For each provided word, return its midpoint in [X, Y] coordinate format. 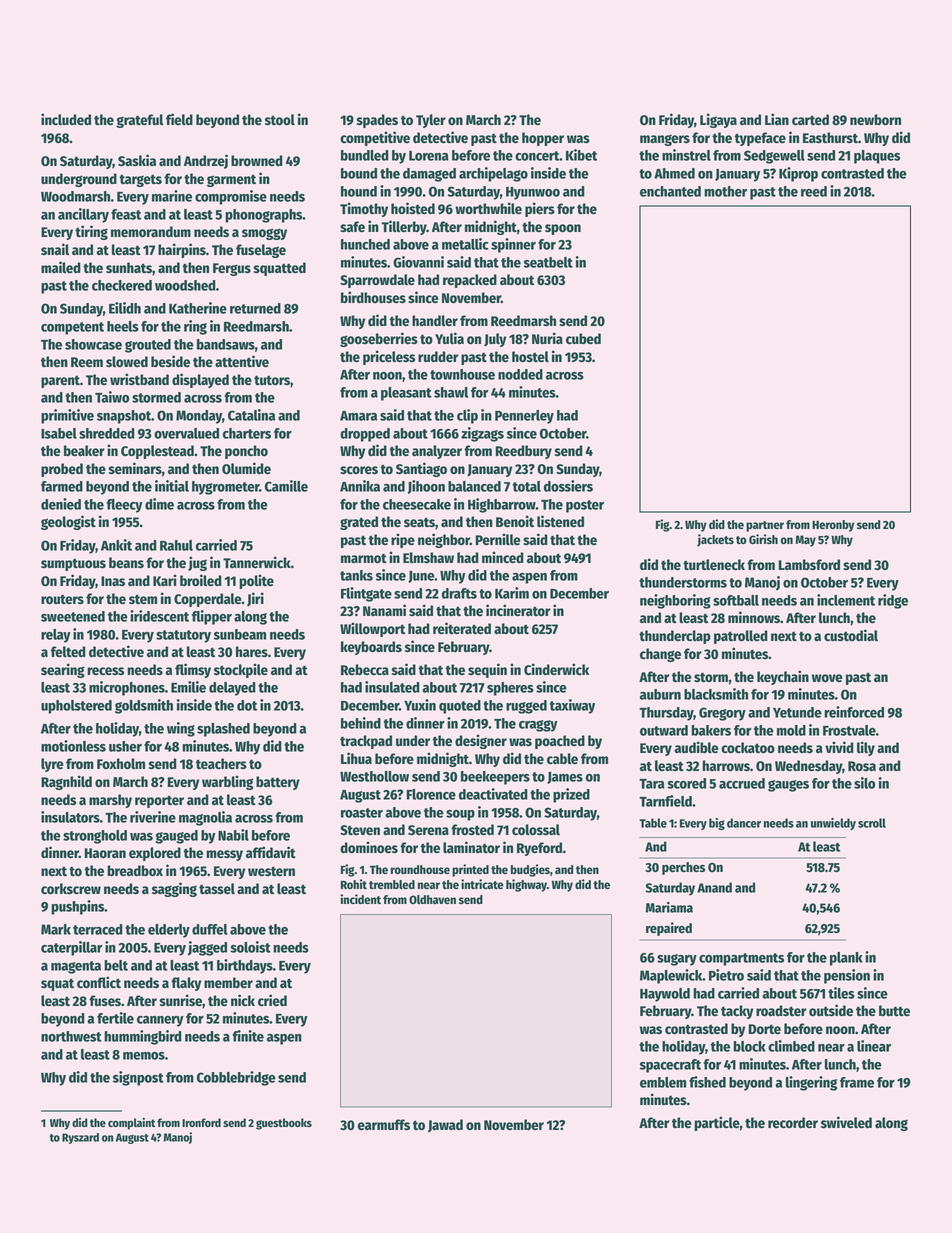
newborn [875, 120]
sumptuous [73, 564]
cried [272, 1000]
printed [470, 870]
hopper [543, 139]
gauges [788, 786]
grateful [139, 121]
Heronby [833, 526]
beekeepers [495, 778]
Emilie [188, 687]
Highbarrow [502, 505]
